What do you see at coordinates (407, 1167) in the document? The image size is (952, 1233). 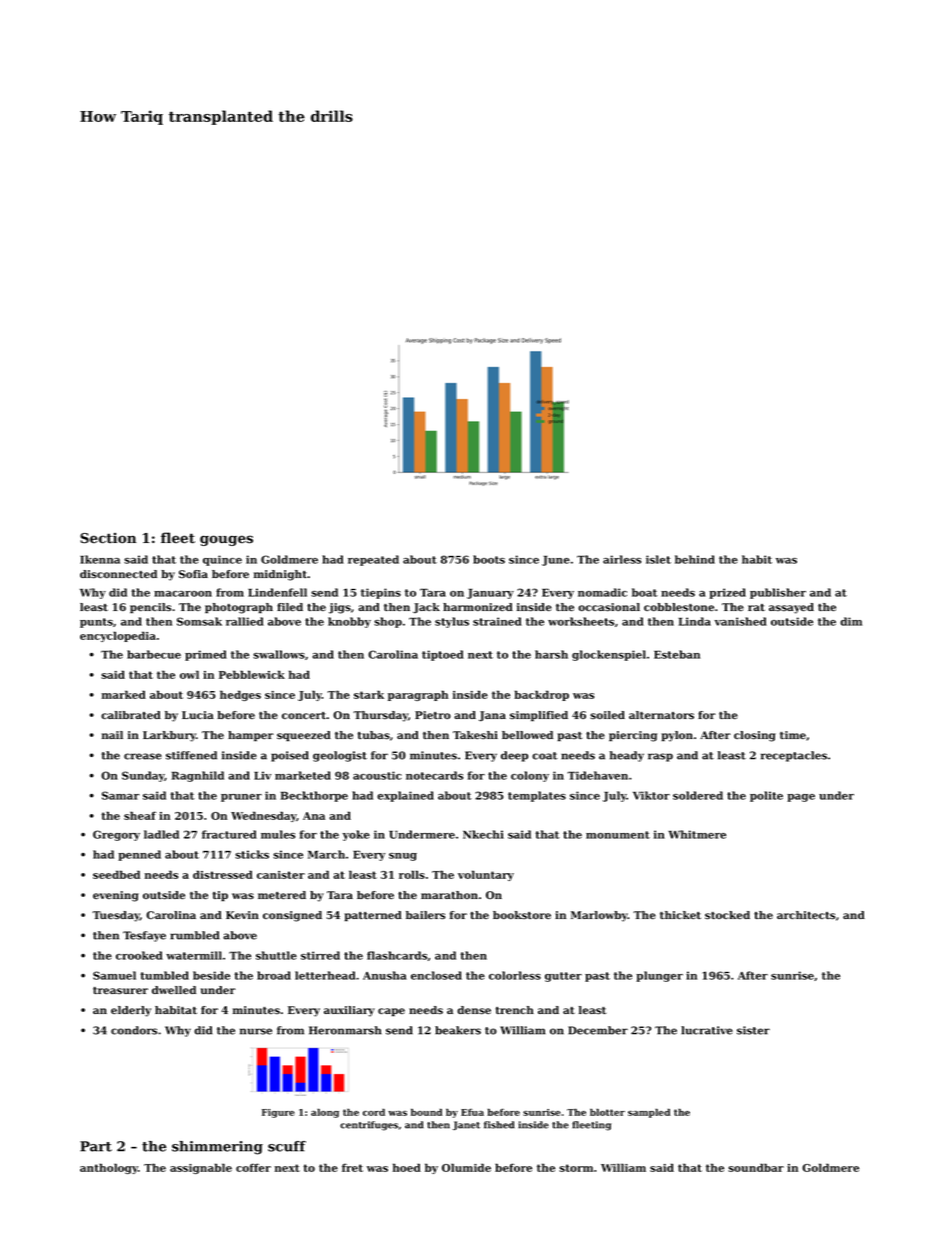 I see `hoed` at bounding box center [407, 1167].
